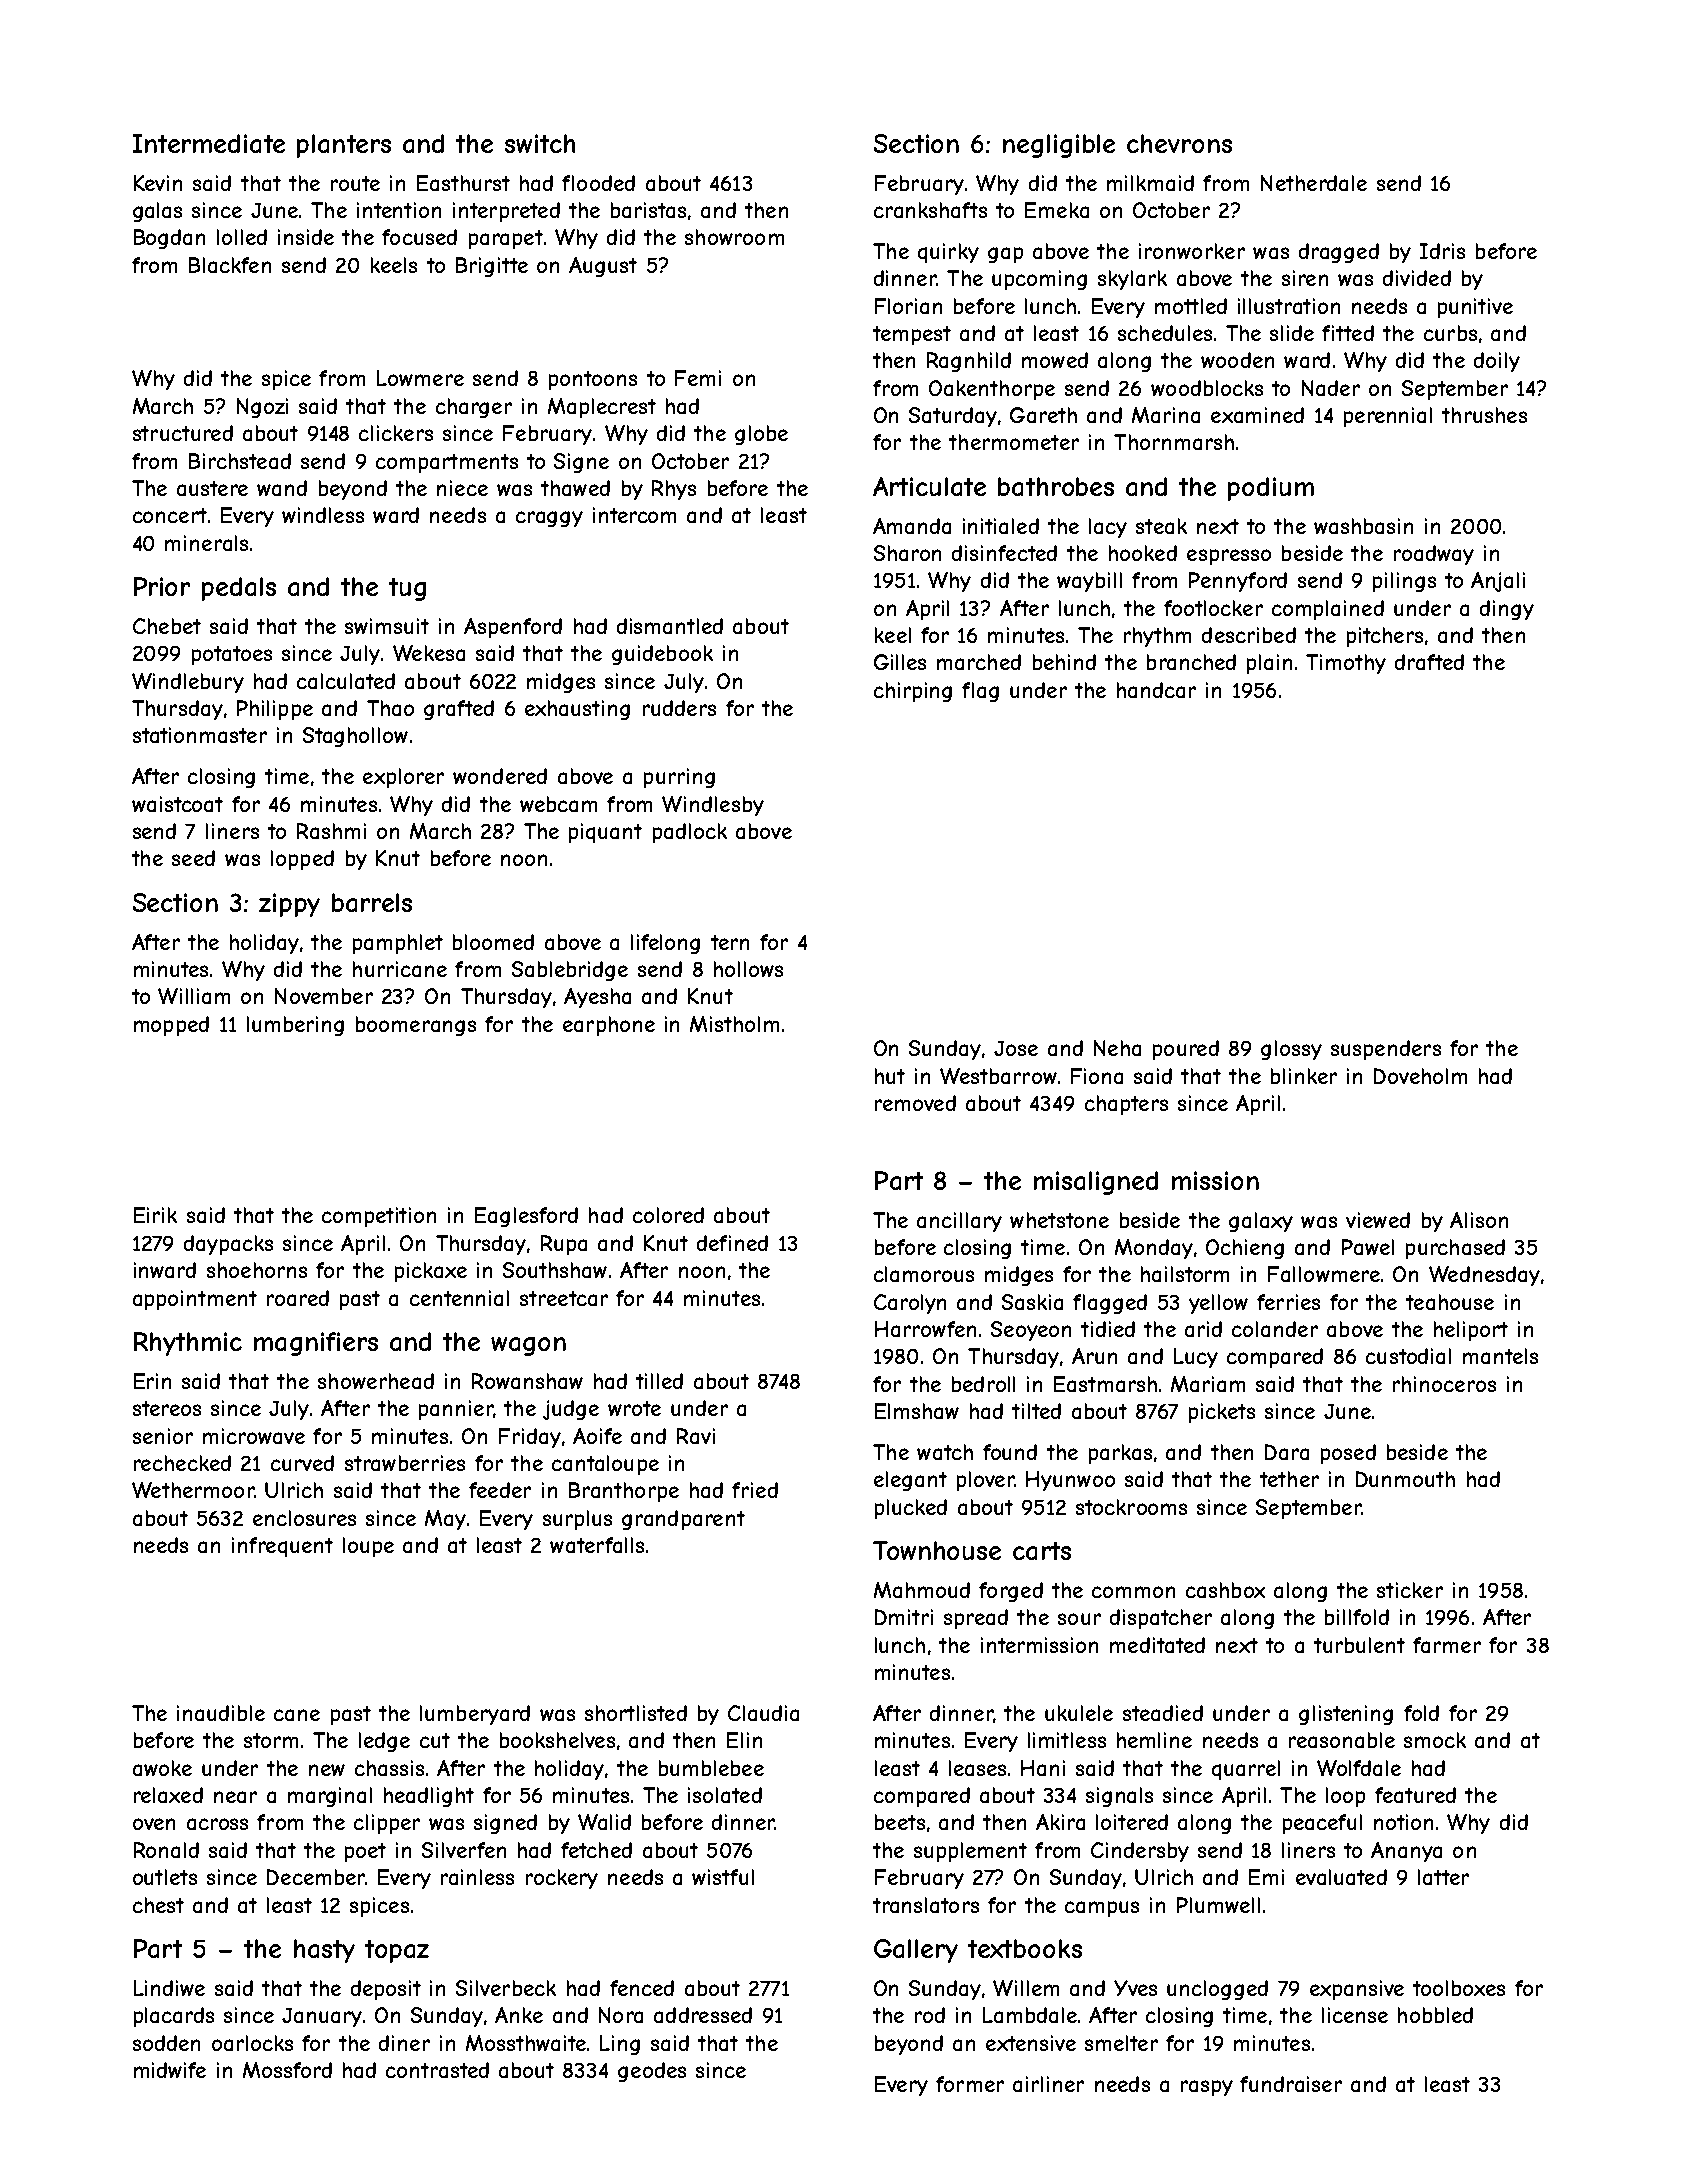  Describe the element at coordinates (1059, 1220) in the document. I see `whetstone` at that location.
